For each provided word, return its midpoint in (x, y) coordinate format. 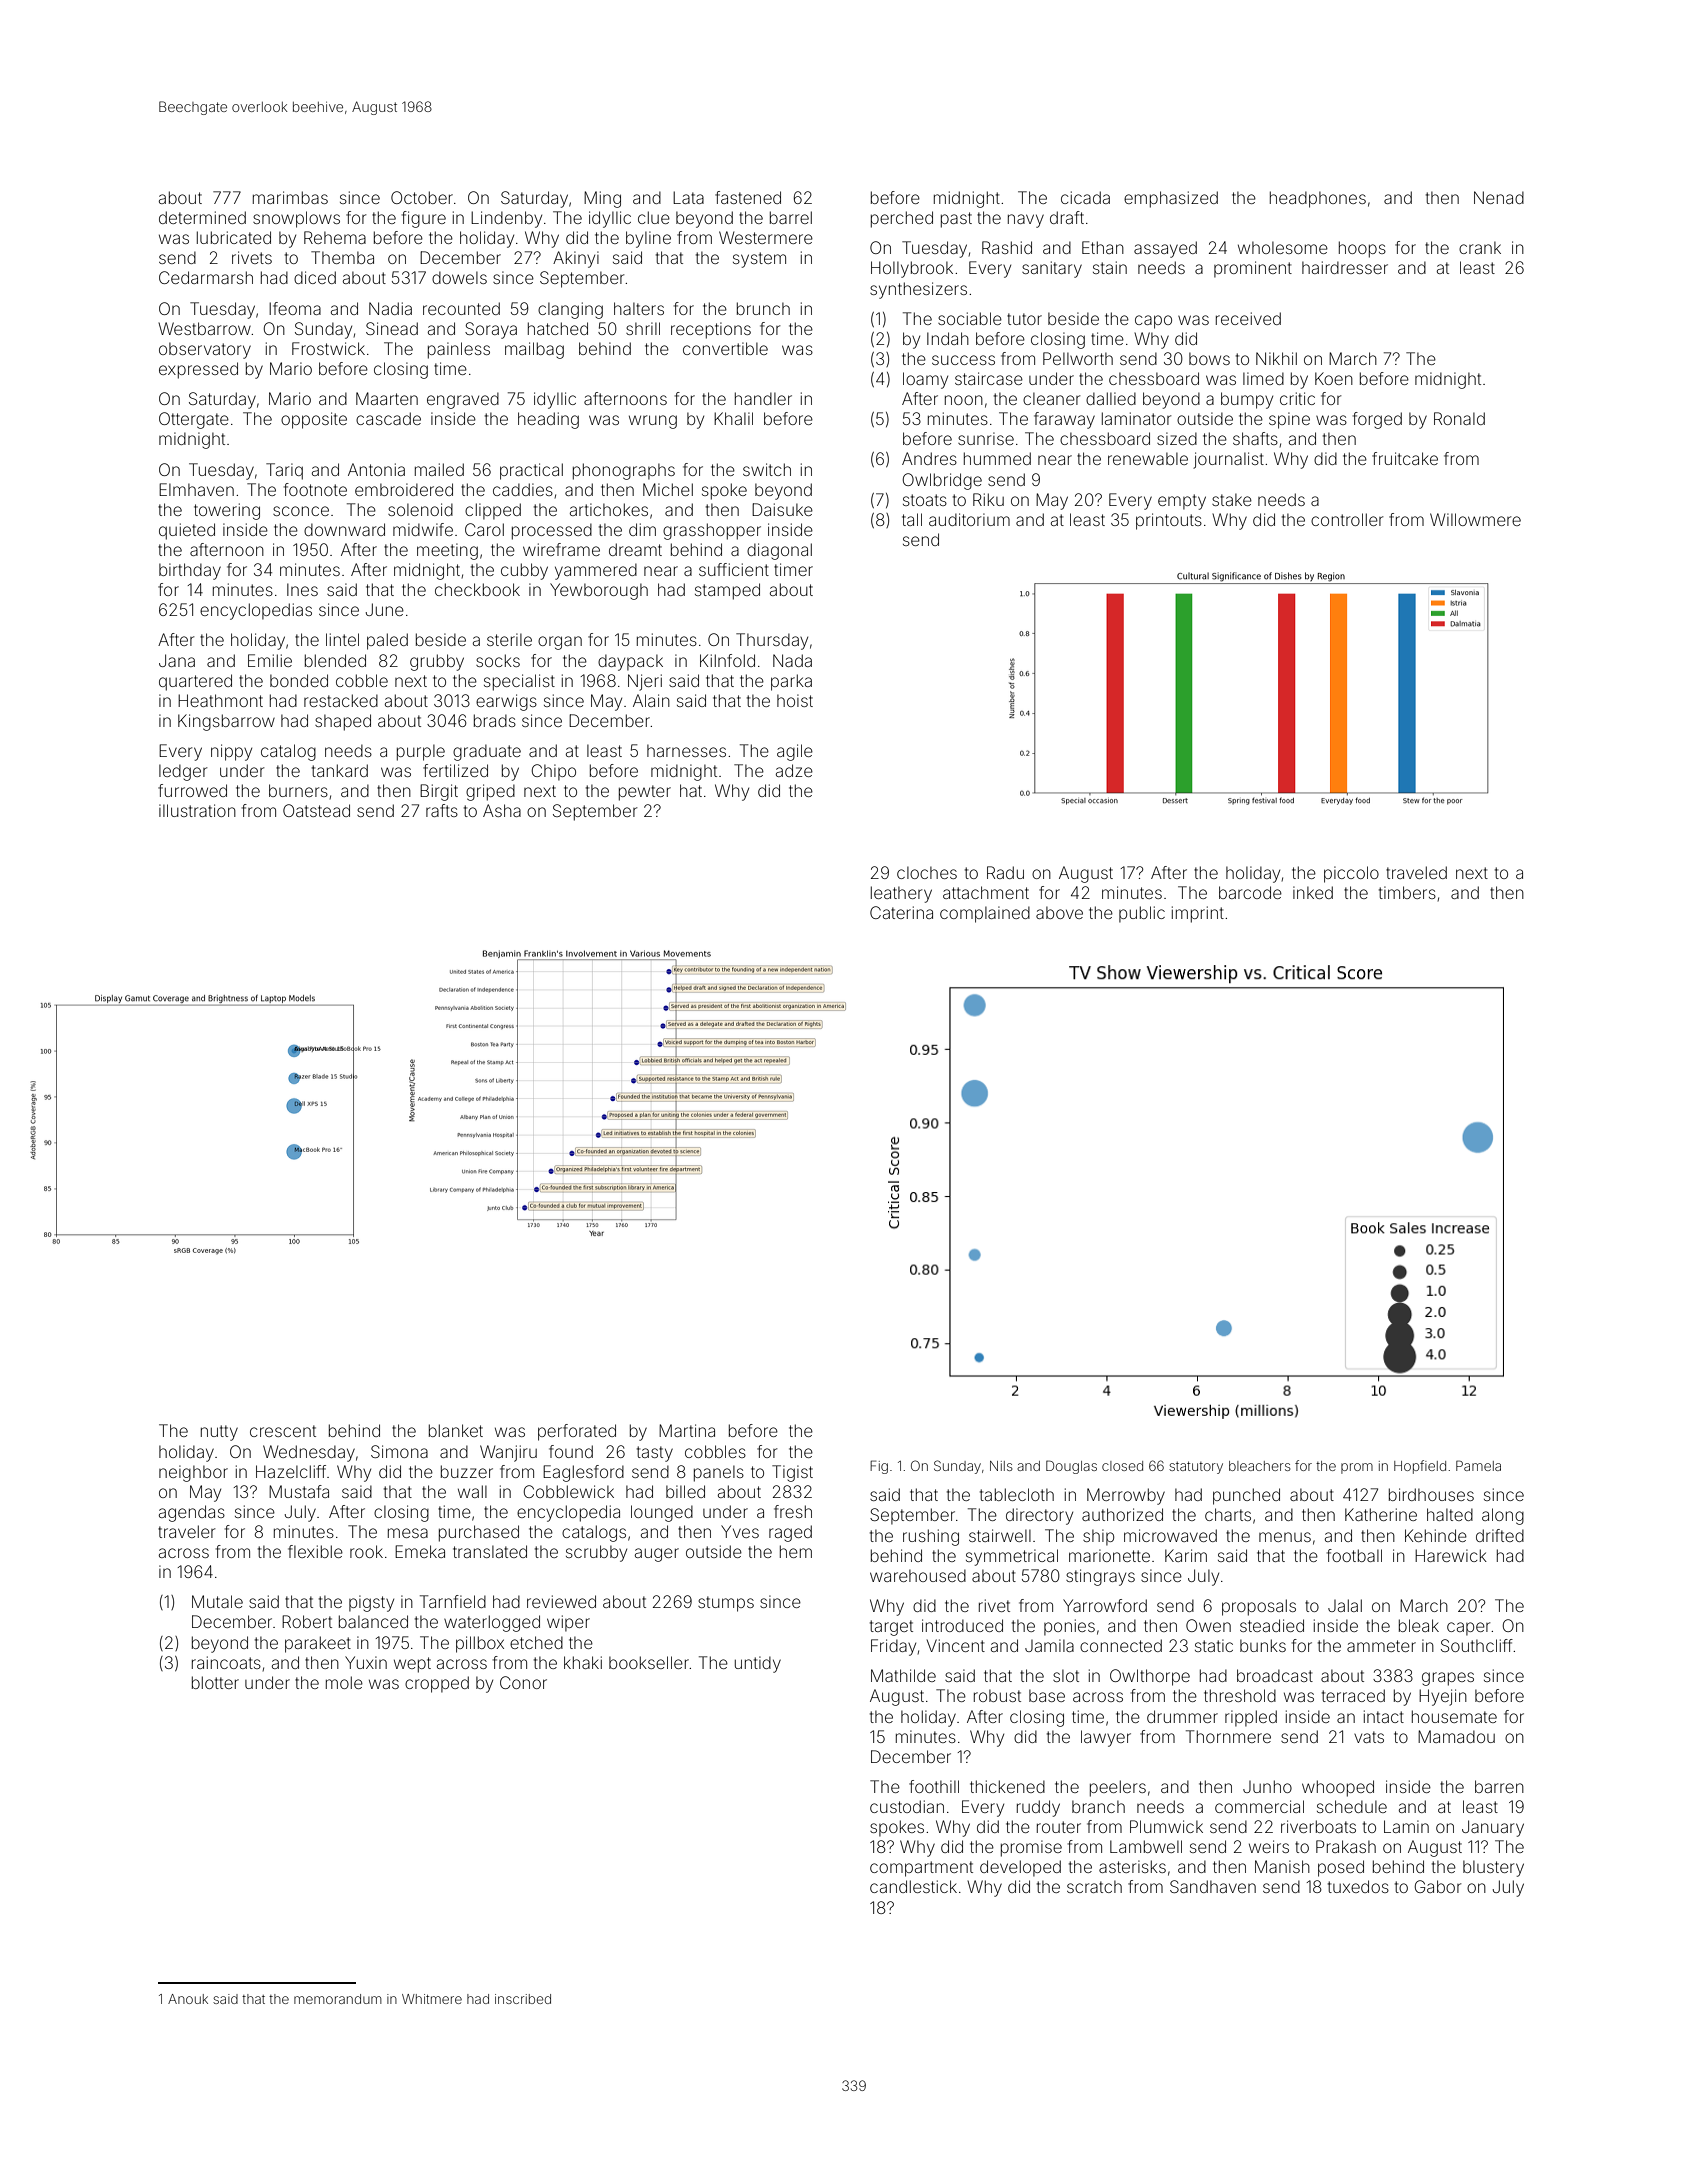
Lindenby (506, 219)
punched (1246, 1496)
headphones (1318, 199)
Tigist (792, 1473)
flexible (315, 1551)
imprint (1198, 914)
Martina (687, 1430)
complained (985, 914)
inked (1313, 892)
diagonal (779, 551)
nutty (219, 1433)
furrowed (192, 790)
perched (902, 219)
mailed (439, 469)
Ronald (1459, 418)
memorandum (338, 1999)
